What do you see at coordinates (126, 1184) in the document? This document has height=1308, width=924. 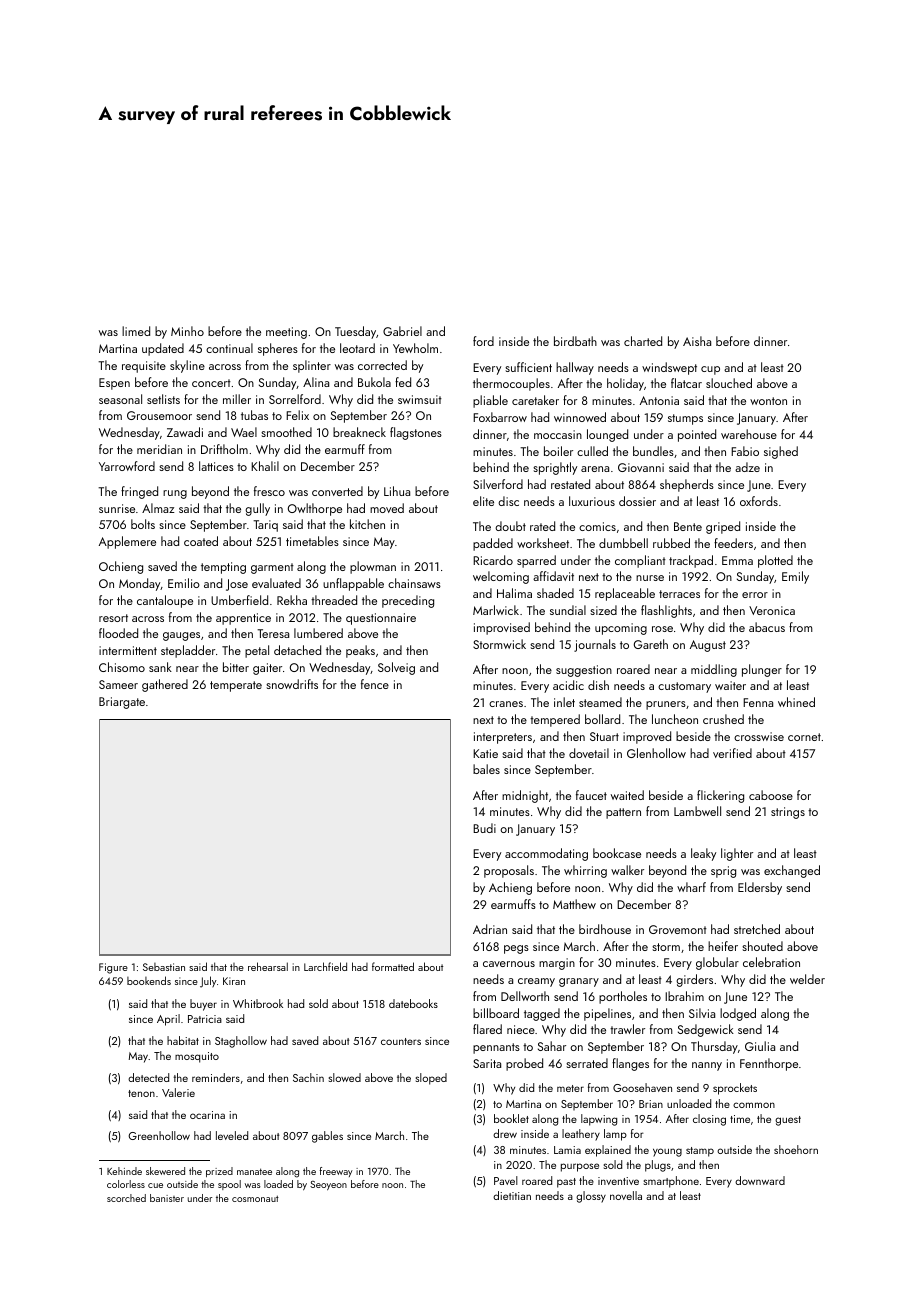 I see `colorless` at bounding box center [126, 1184].
